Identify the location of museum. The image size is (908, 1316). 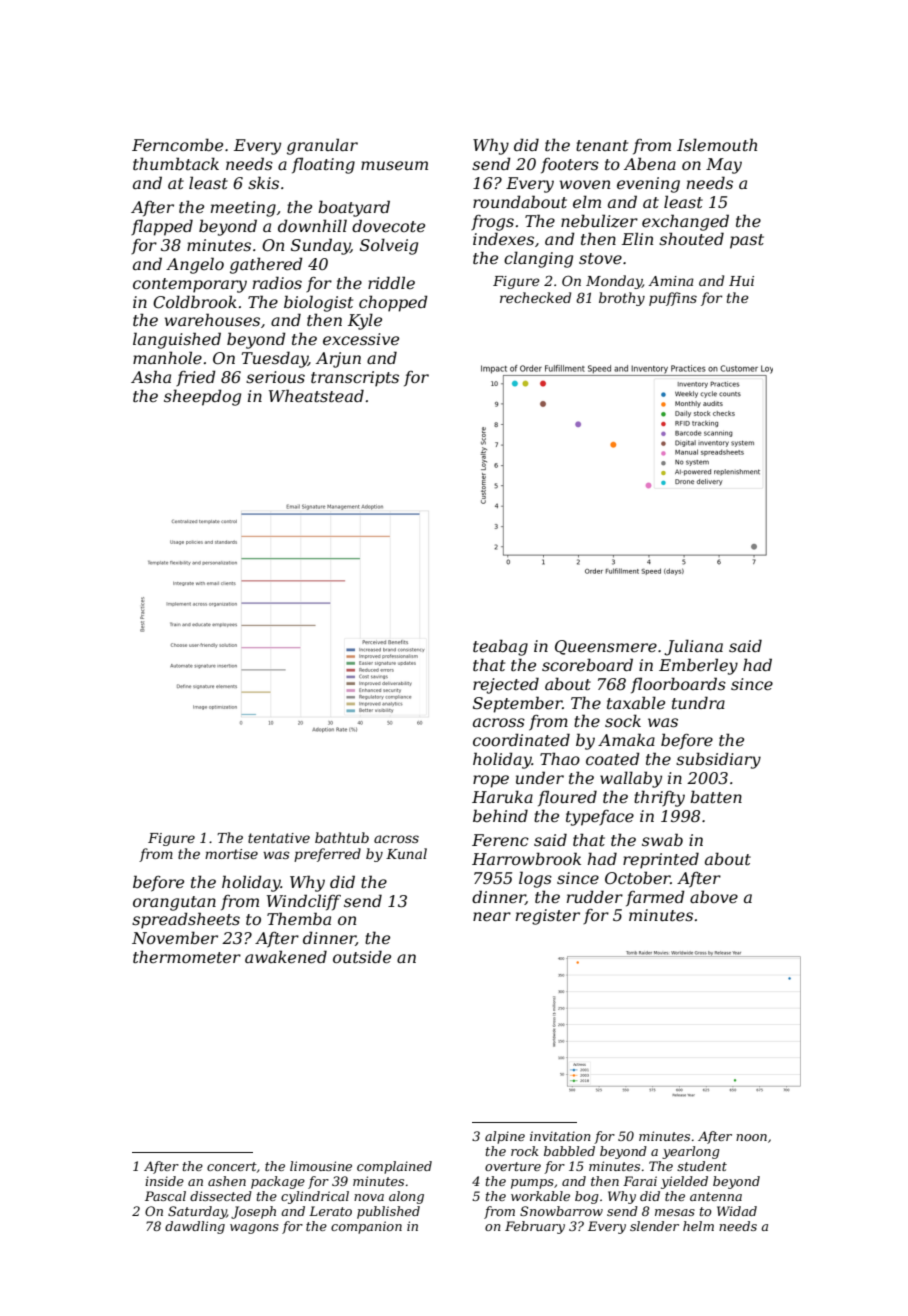
(394, 165).
